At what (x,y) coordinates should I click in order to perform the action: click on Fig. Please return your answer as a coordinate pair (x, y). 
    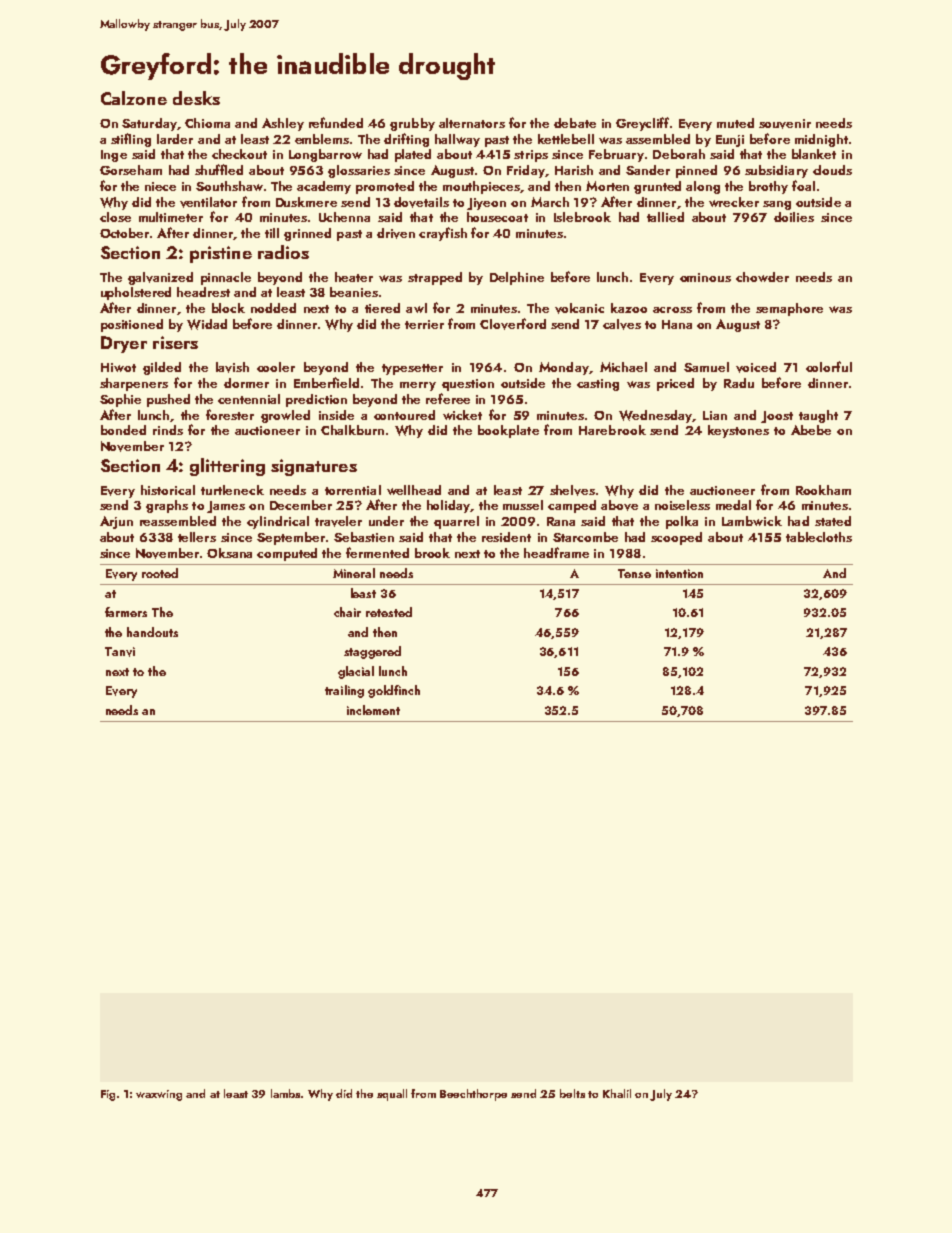
    Looking at the image, I should click on (108, 1095).
